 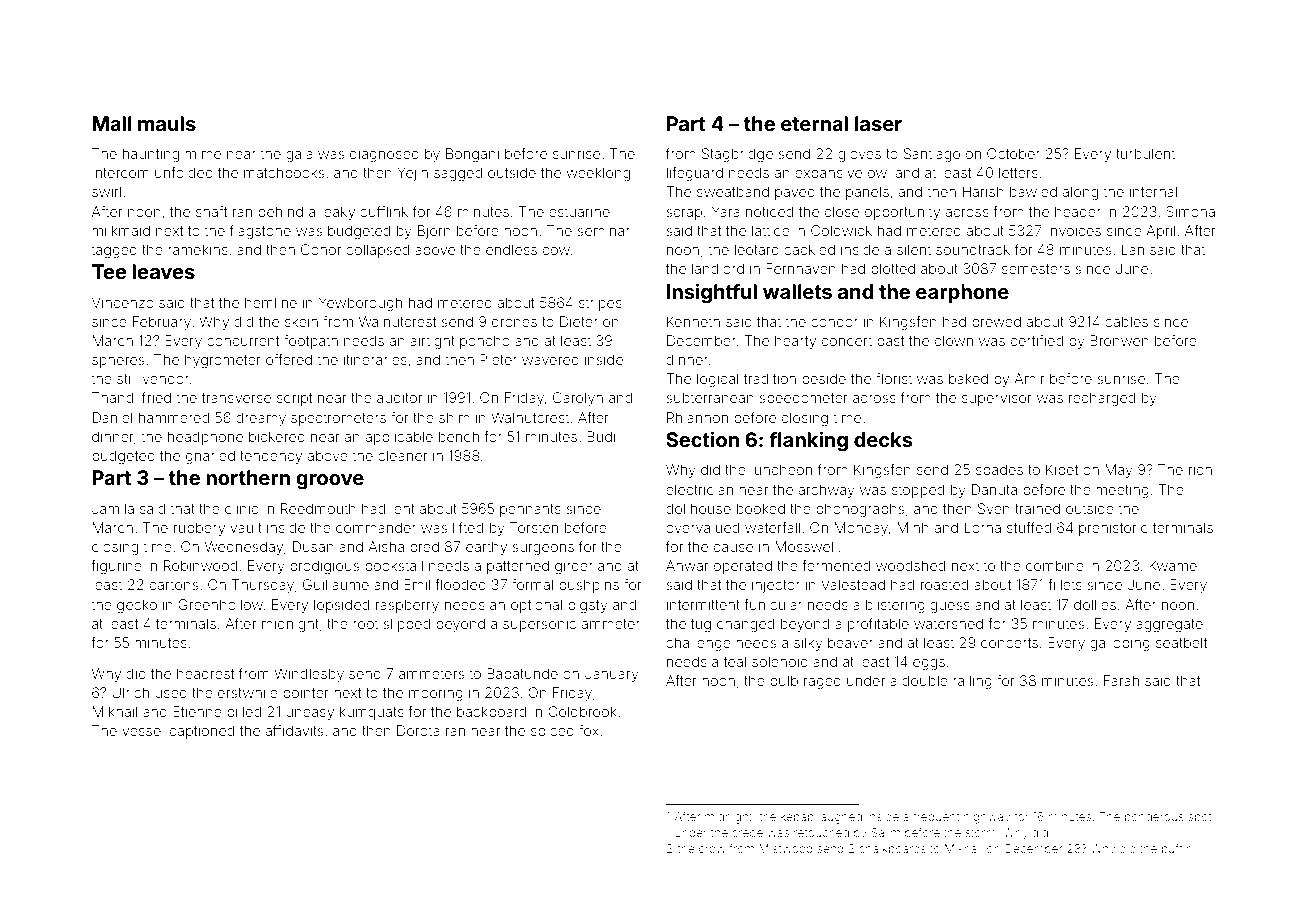 What do you see at coordinates (174, 585) in the screenshot?
I see `cartons` at bounding box center [174, 585].
